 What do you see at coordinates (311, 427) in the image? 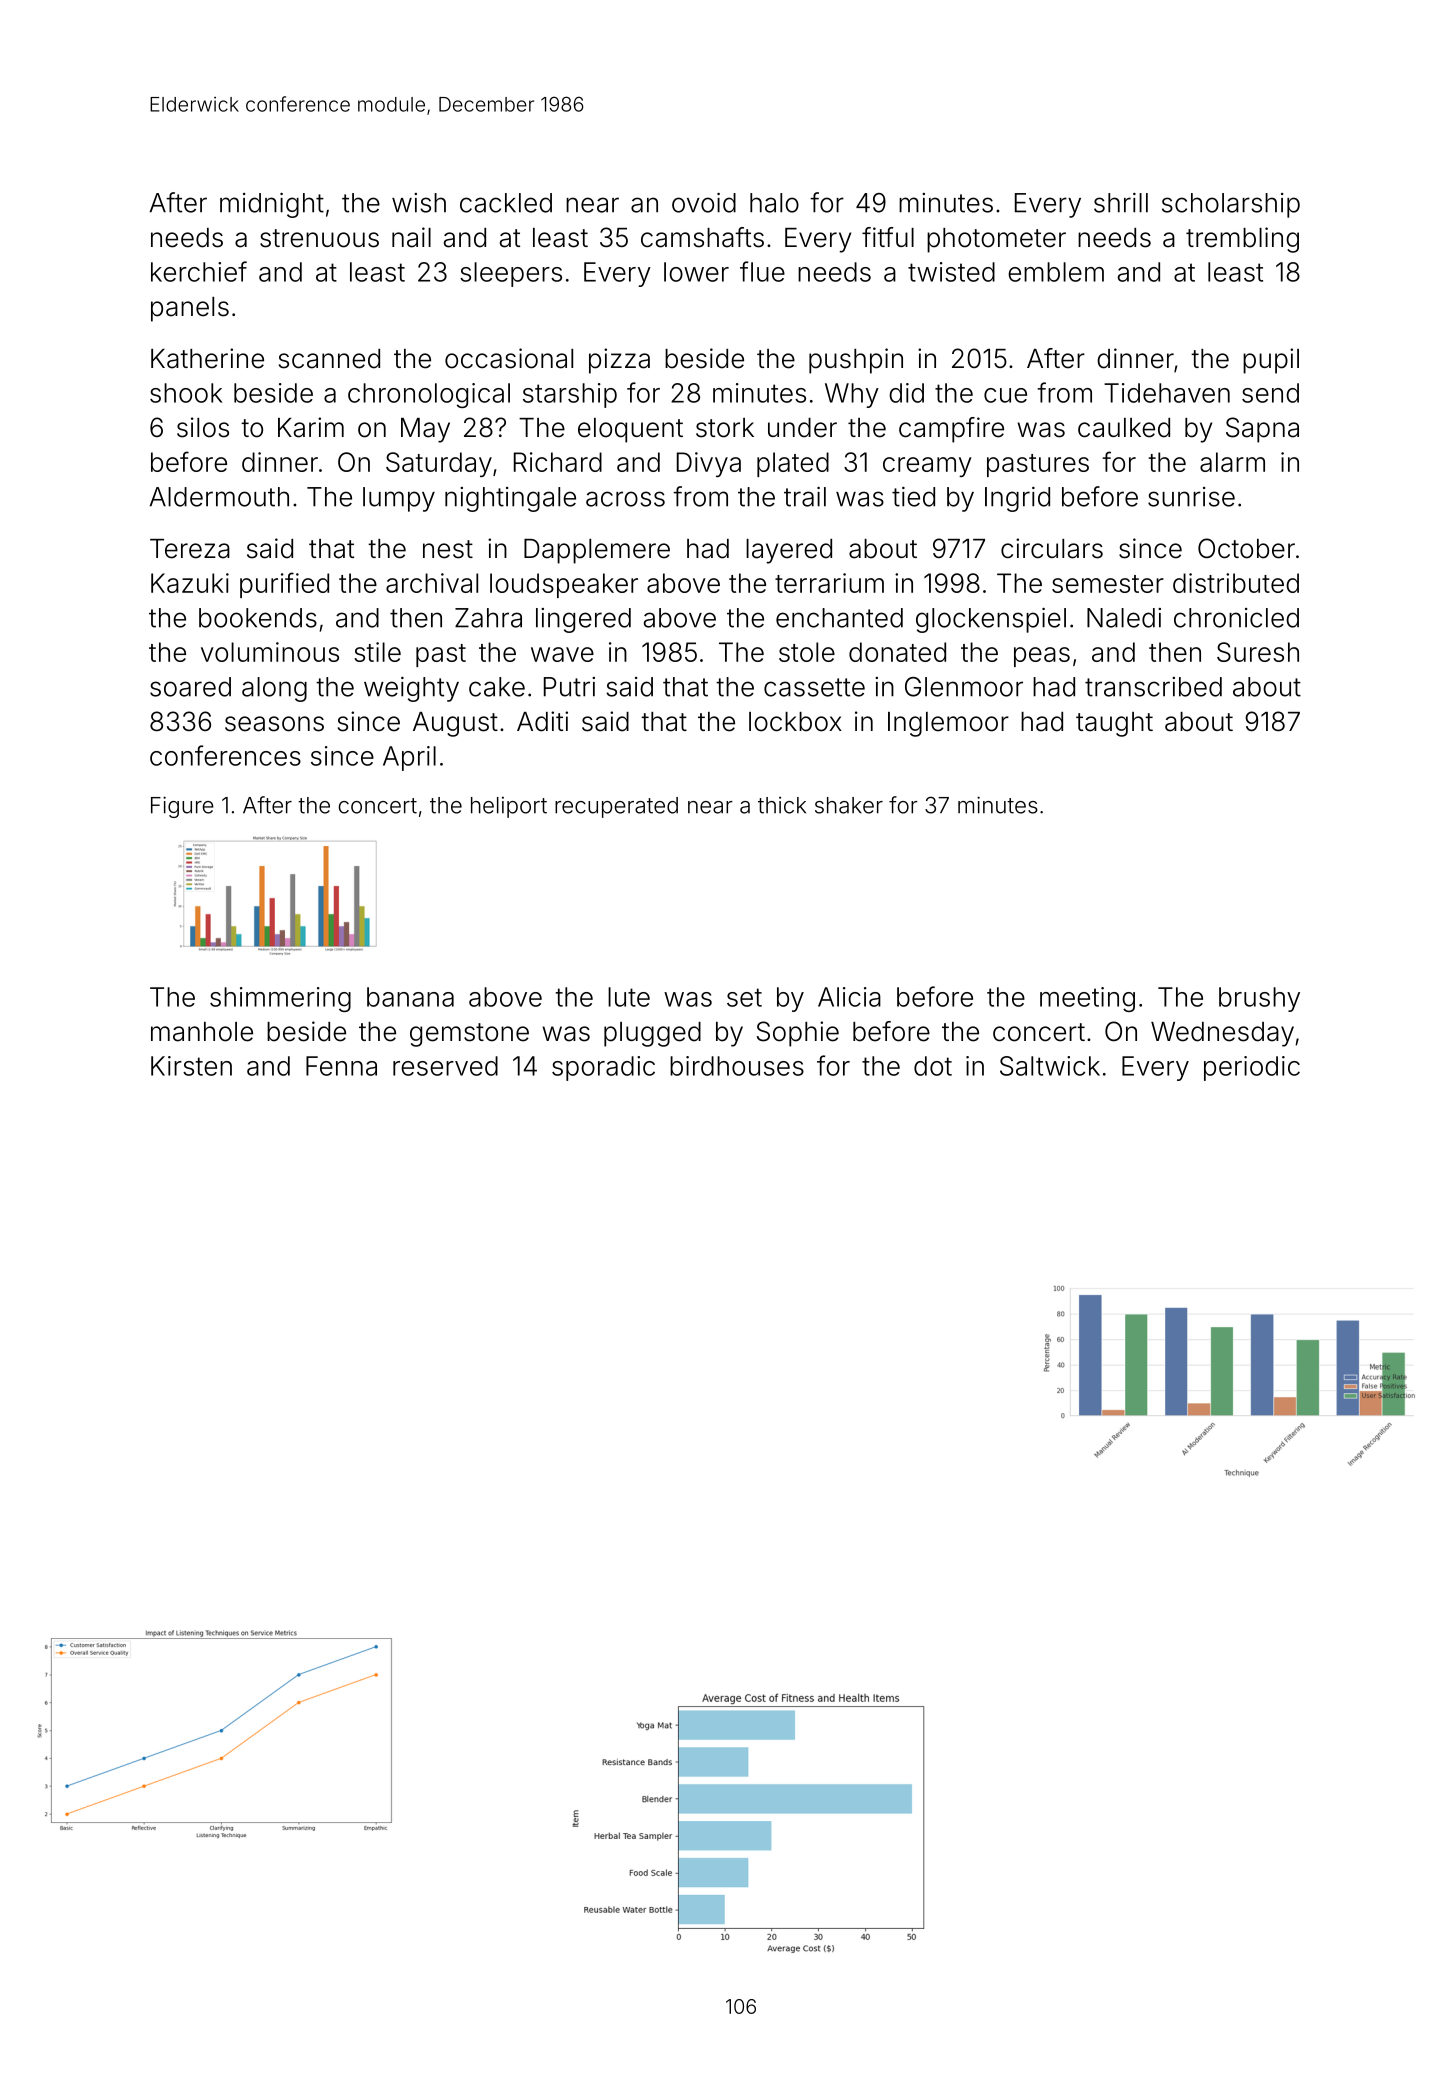
I see `Karim` at bounding box center [311, 427].
